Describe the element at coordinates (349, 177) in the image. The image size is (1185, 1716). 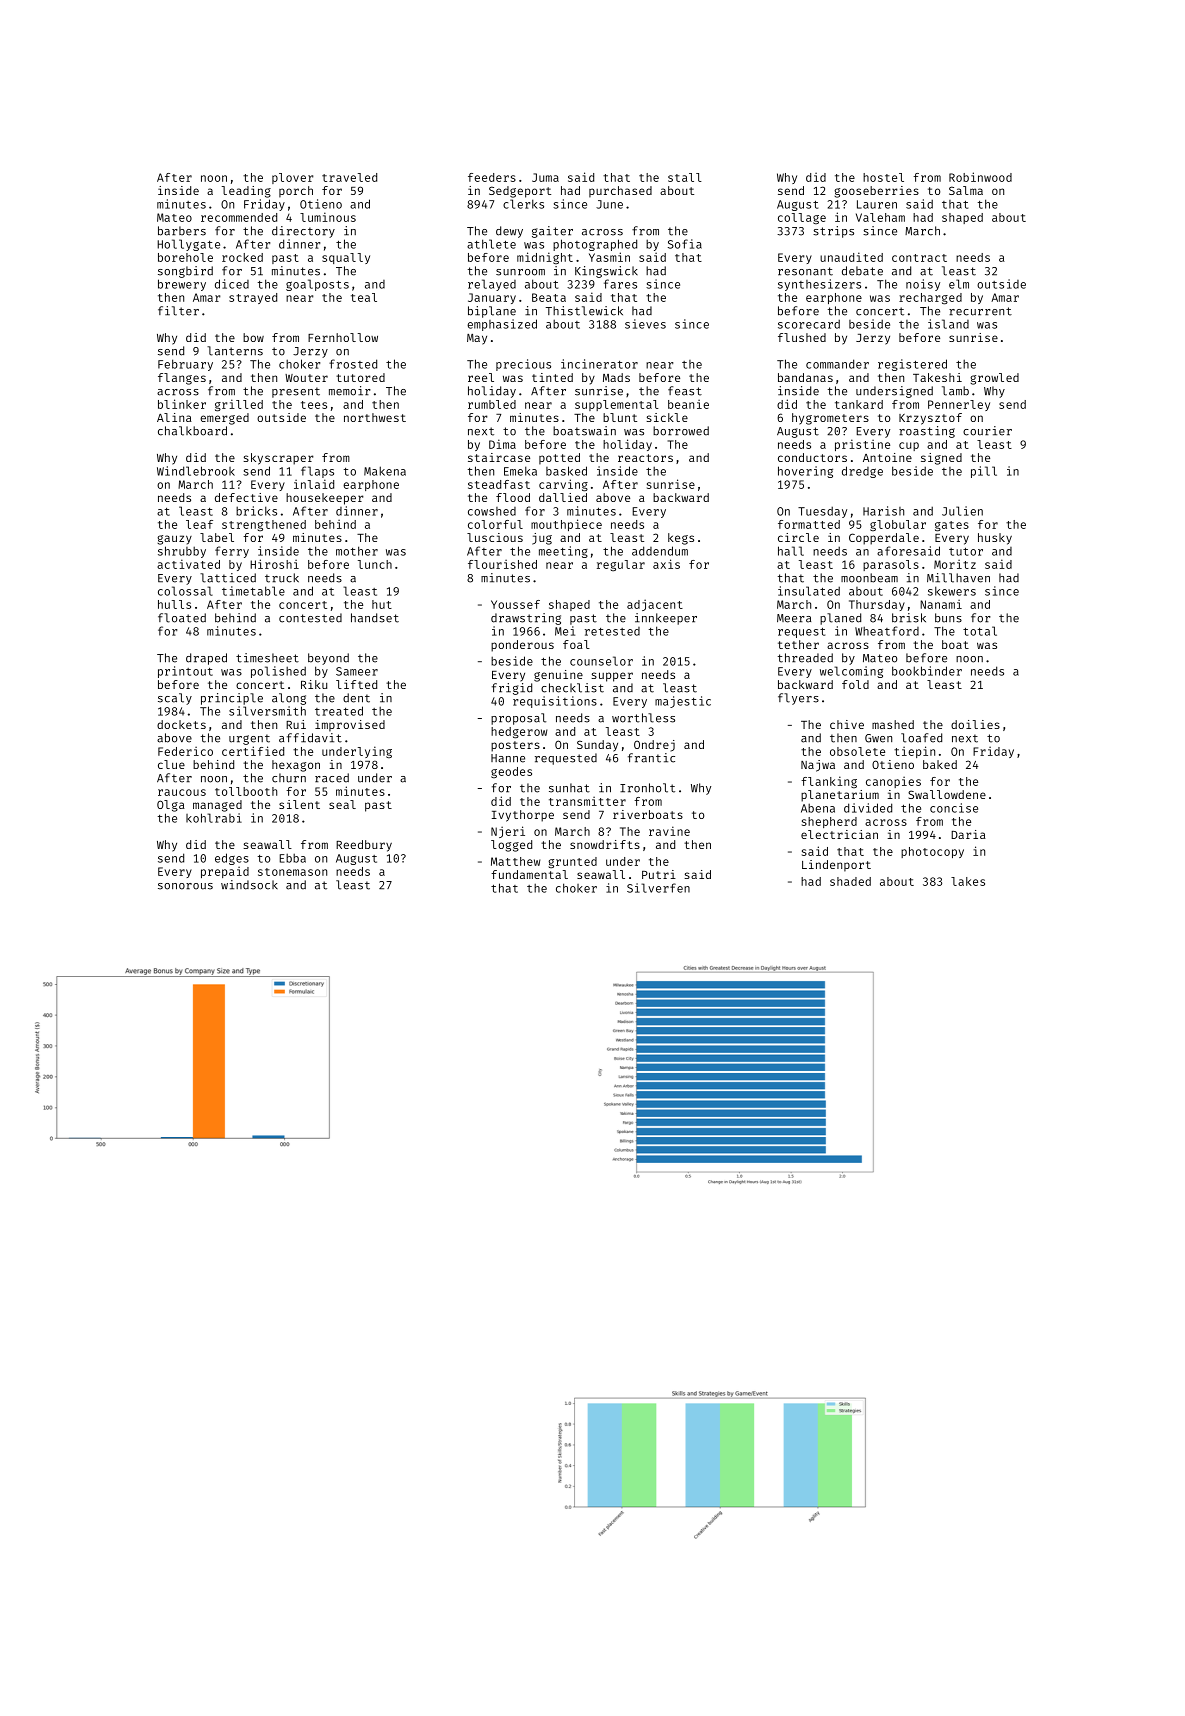
I see `traveled` at that location.
